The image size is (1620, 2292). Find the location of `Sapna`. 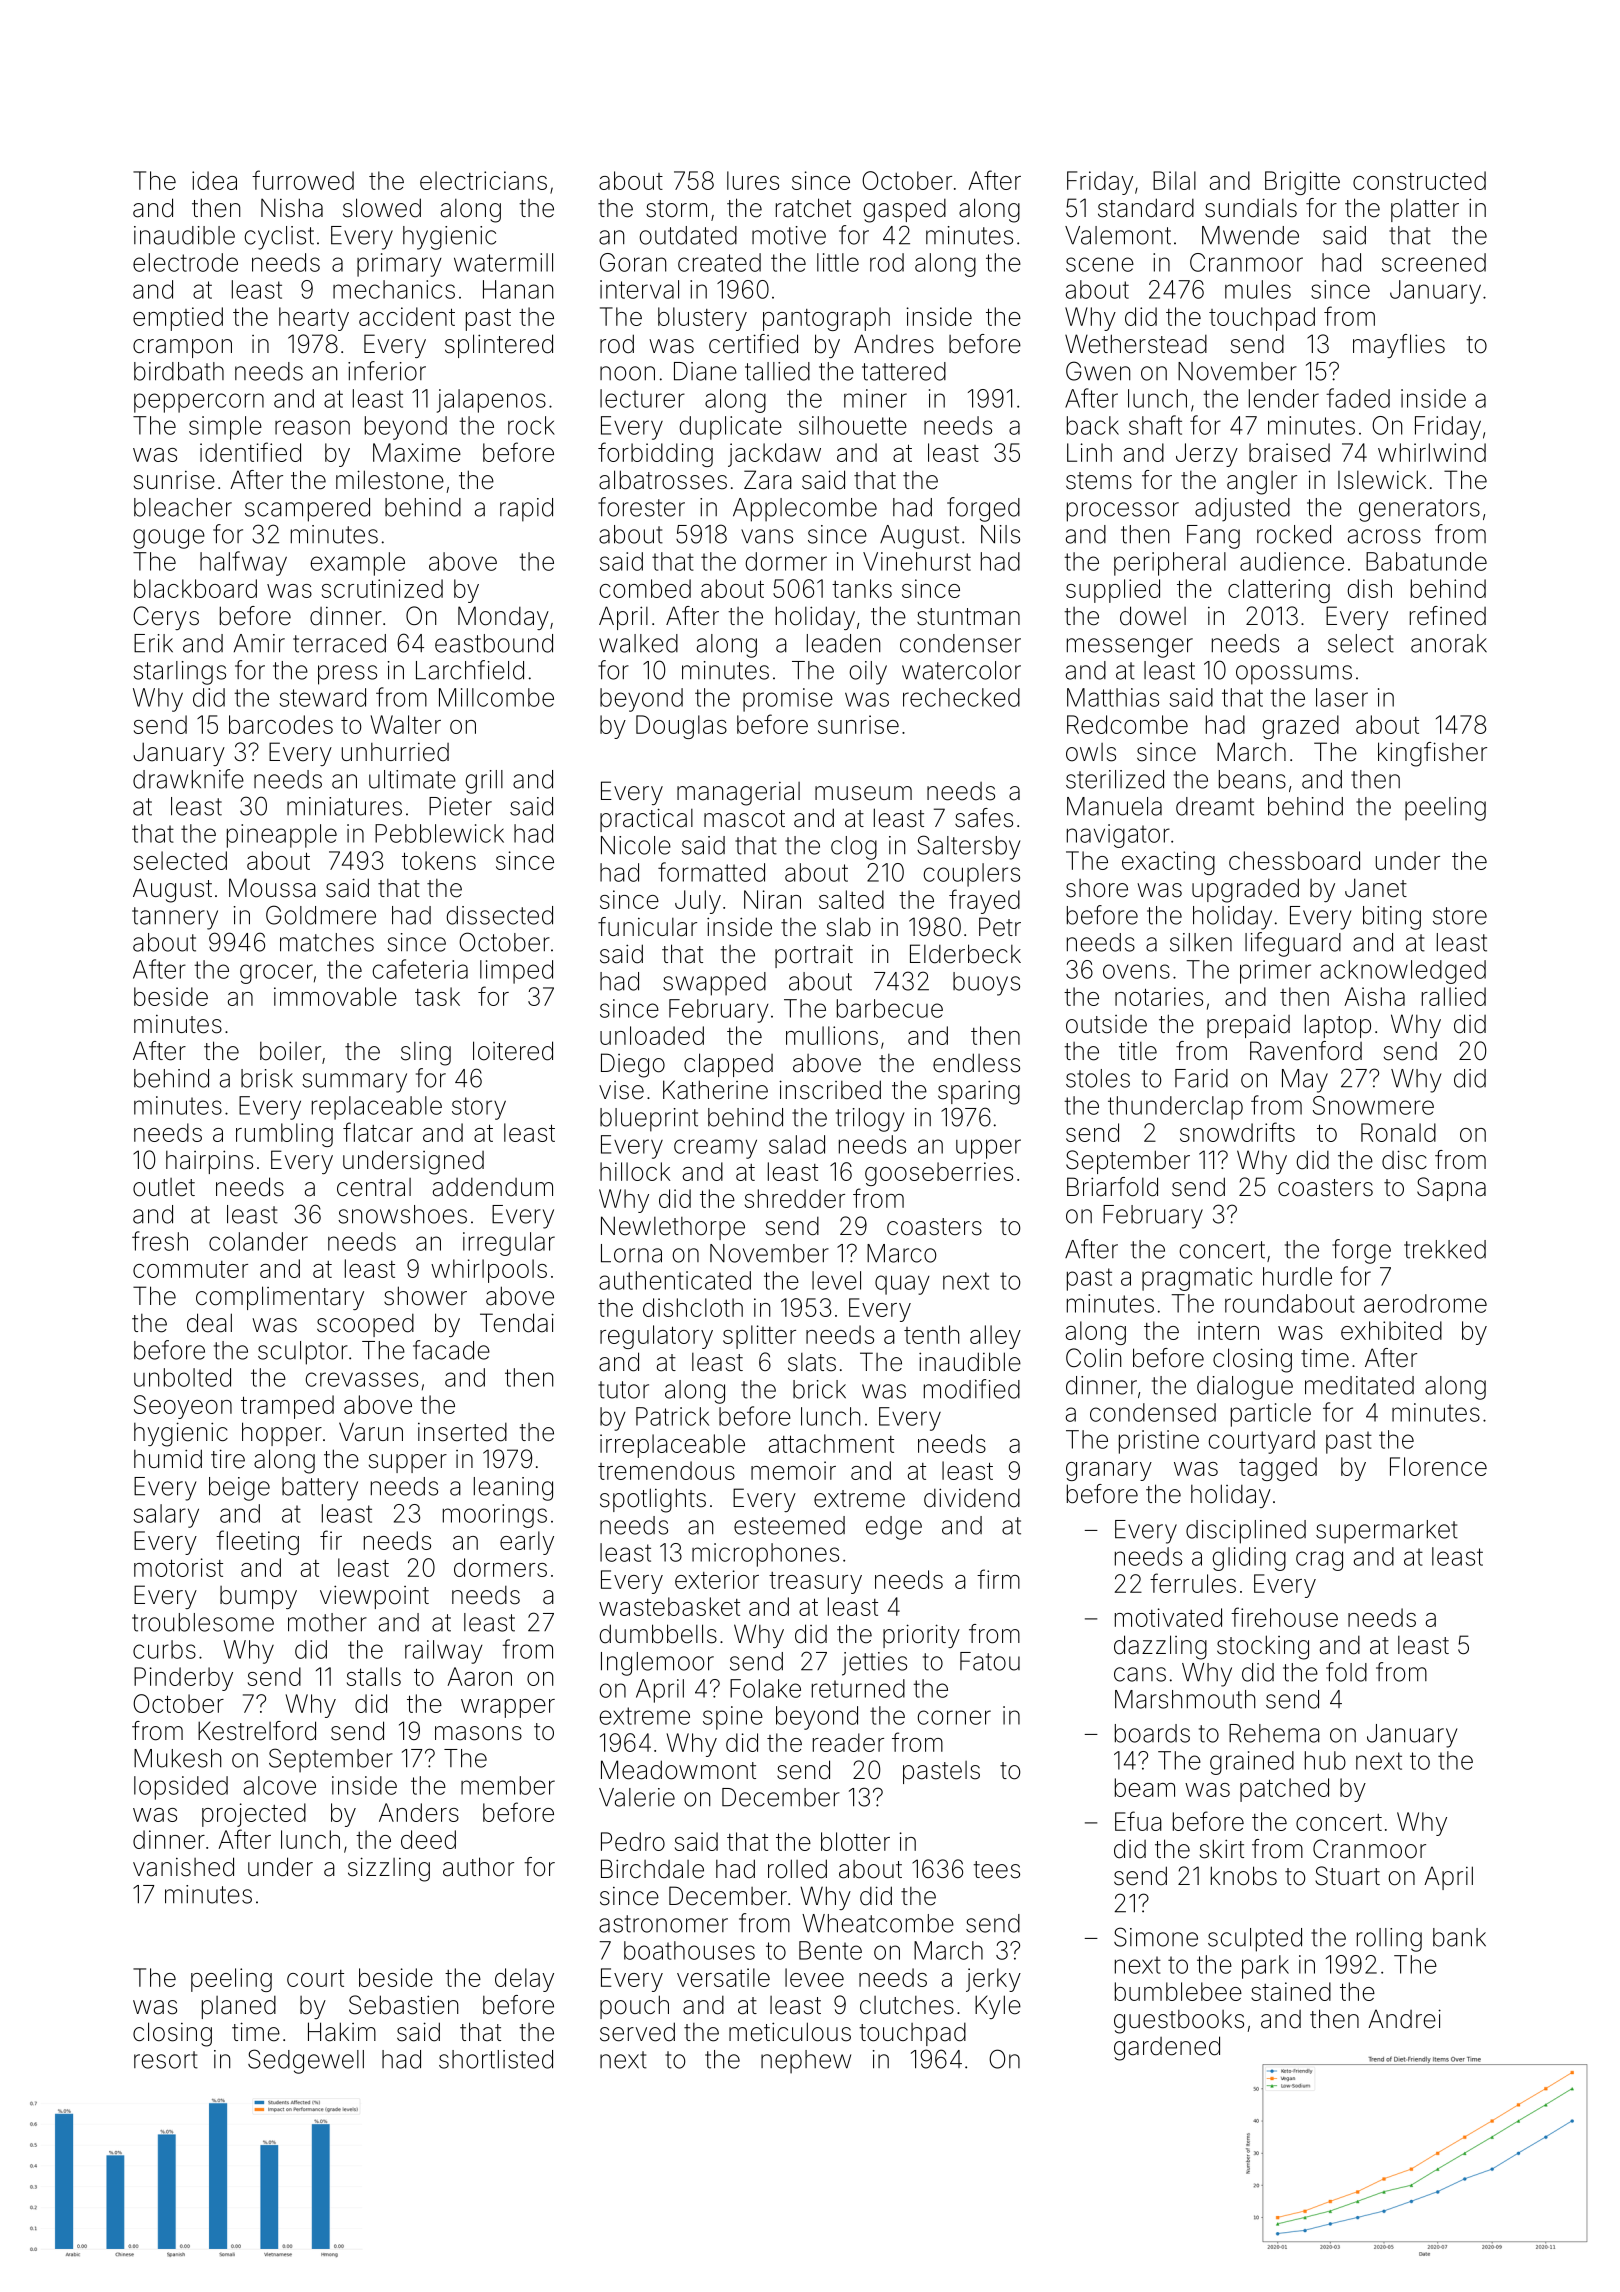

Sapna is located at coordinates (1451, 1189).
